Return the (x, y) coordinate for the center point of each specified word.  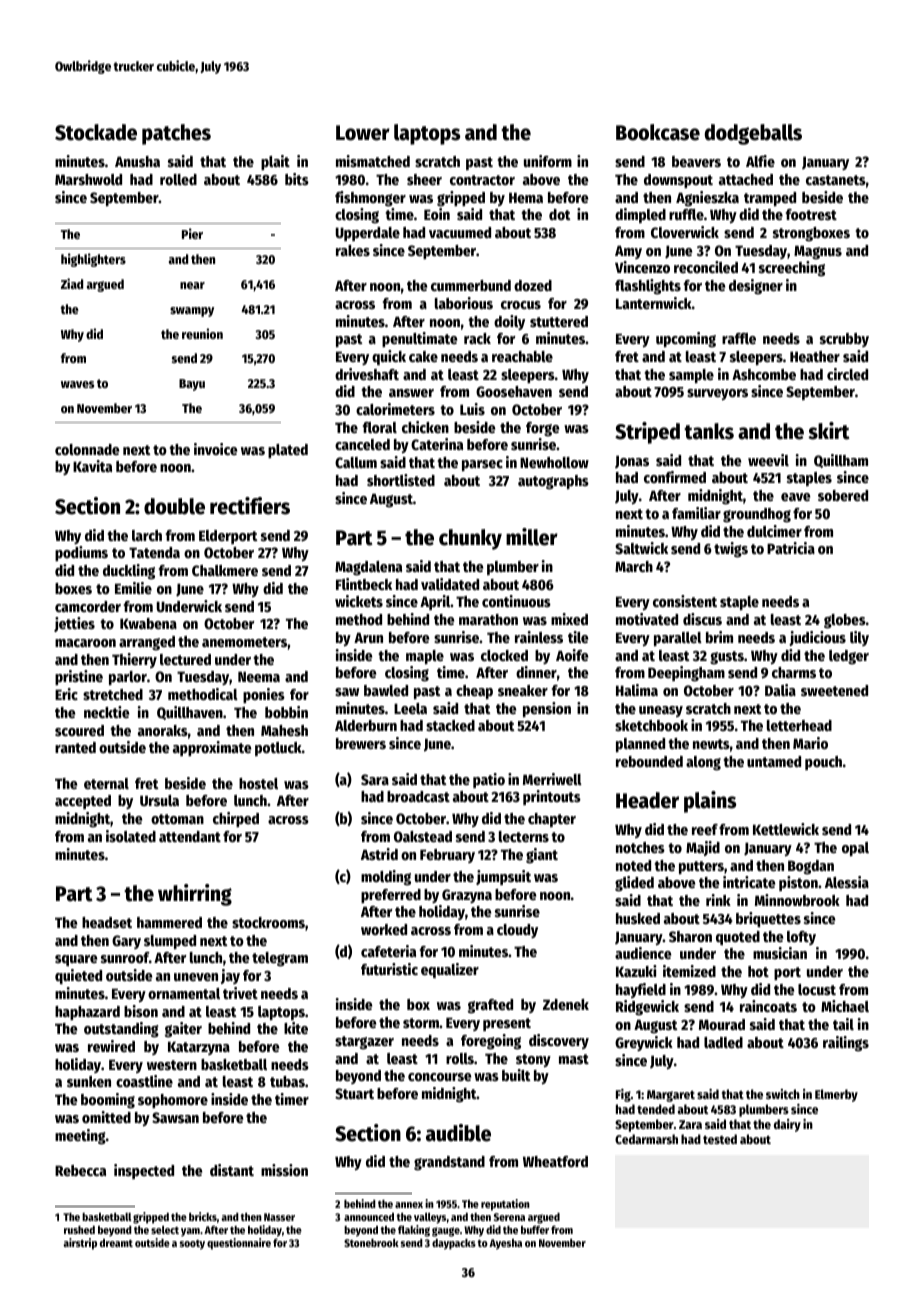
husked (638, 918)
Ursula (159, 800)
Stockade (96, 132)
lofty (801, 938)
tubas (287, 1081)
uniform (548, 161)
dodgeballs (753, 134)
